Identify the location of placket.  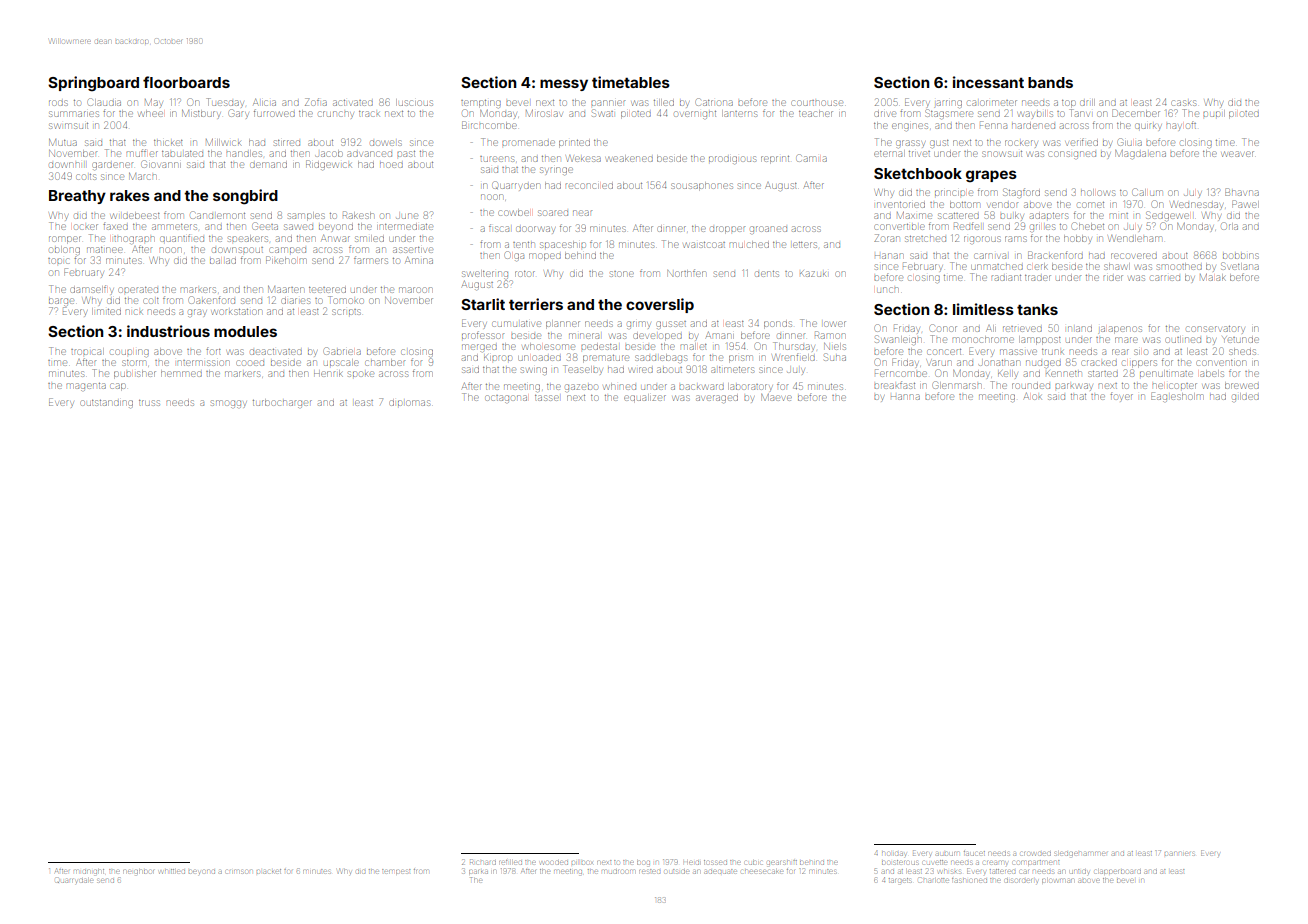
(269, 871).
